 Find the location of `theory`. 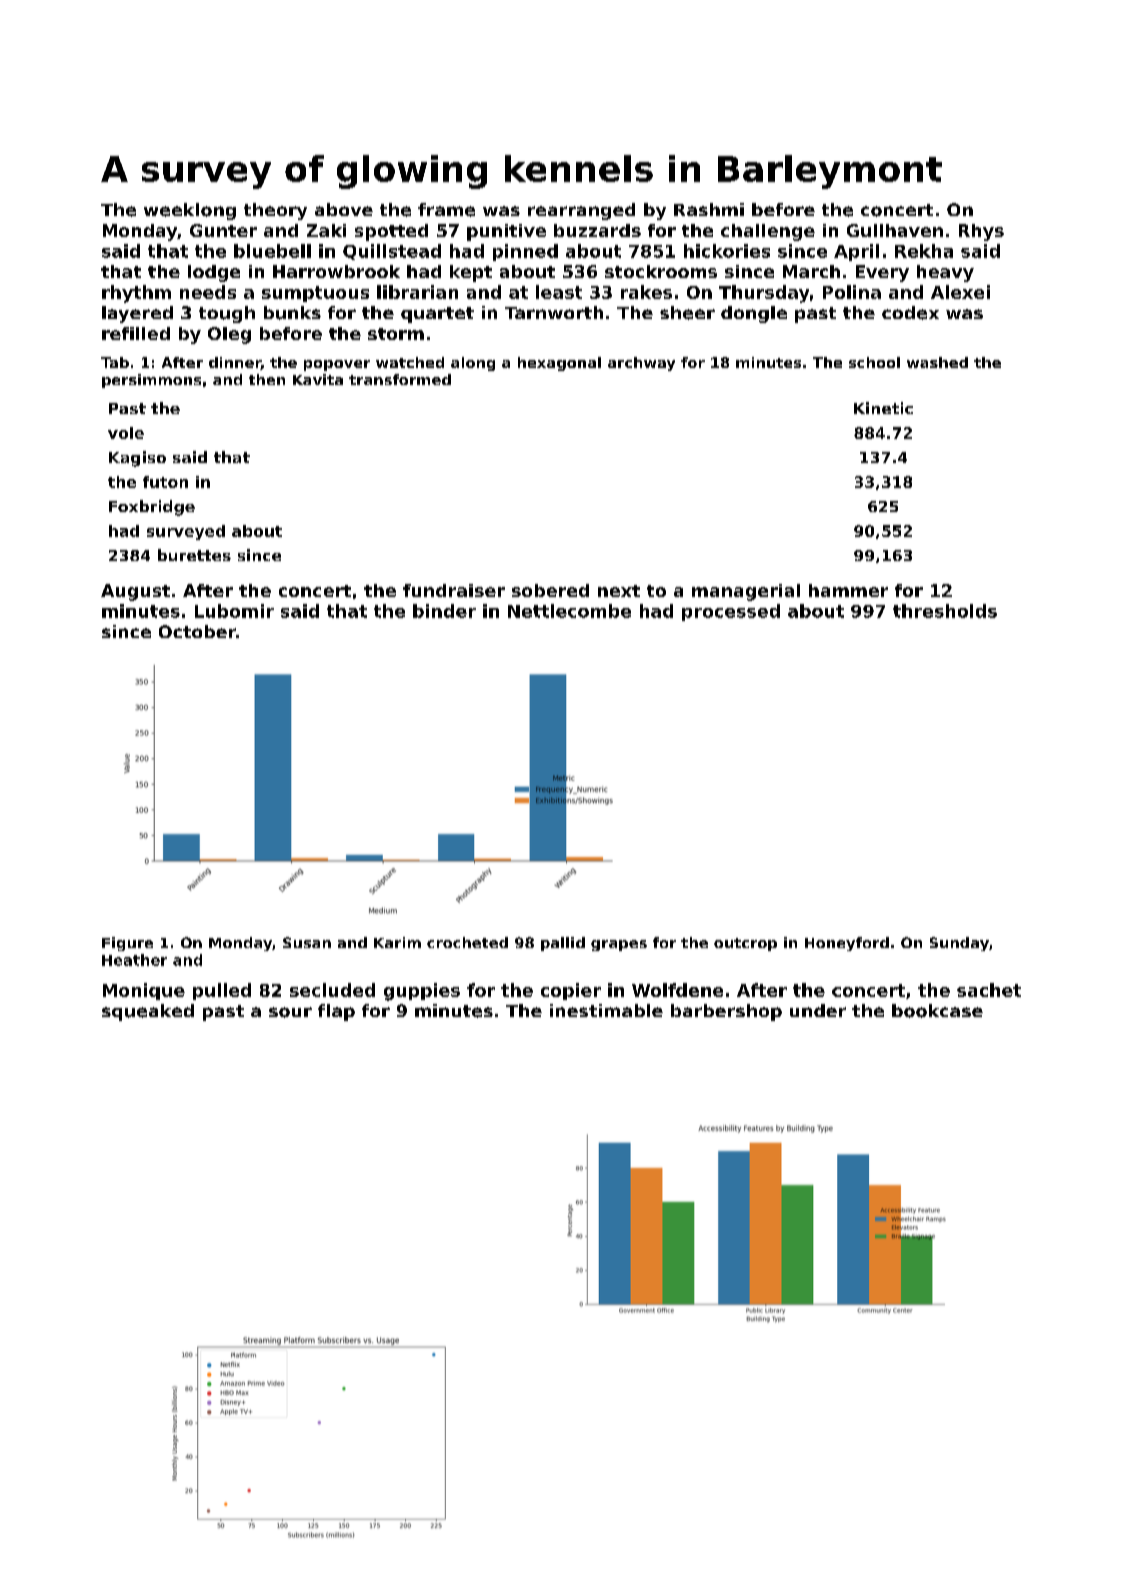

theory is located at coordinates (275, 211).
